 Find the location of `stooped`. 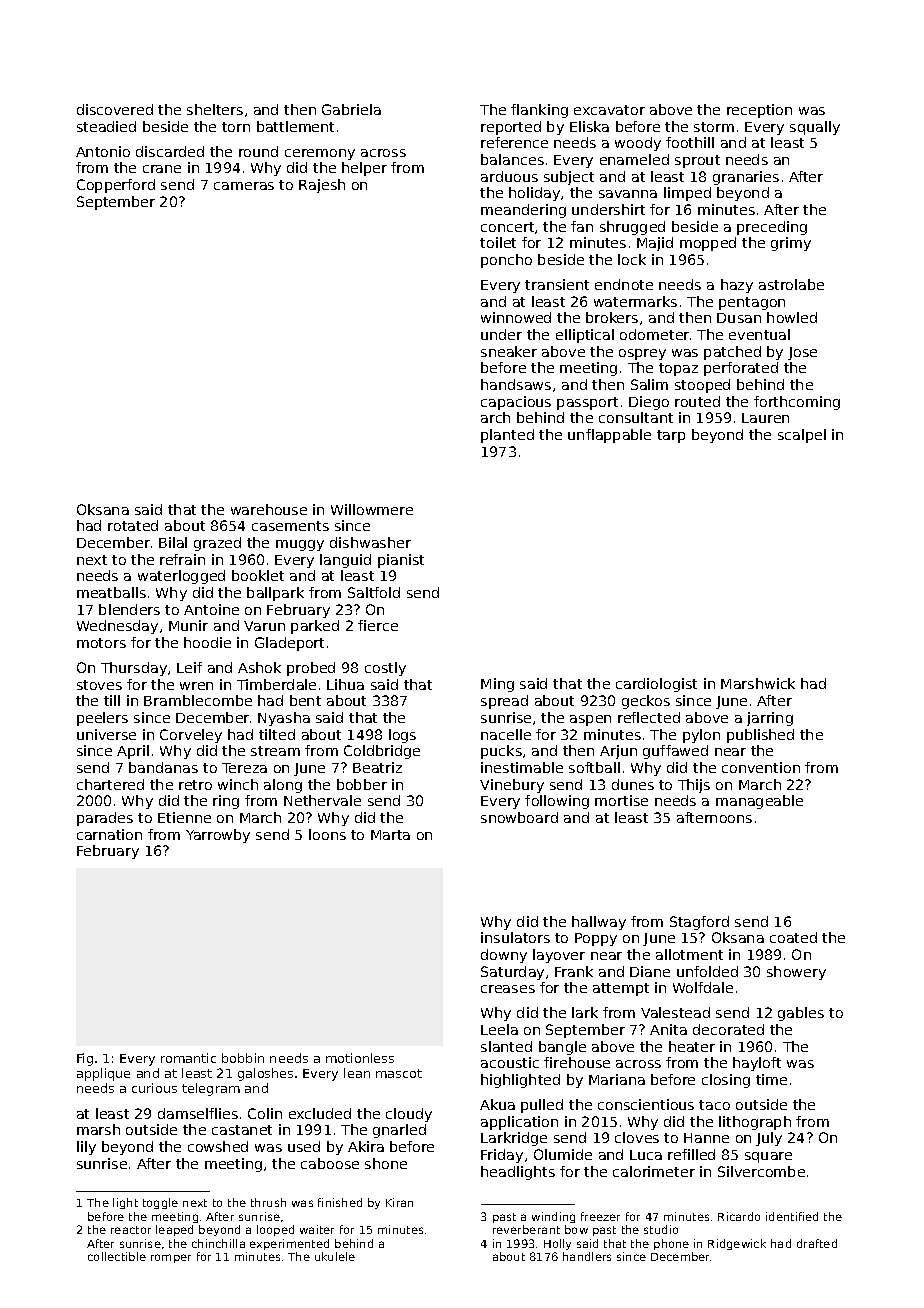

stooped is located at coordinates (702, 386).
